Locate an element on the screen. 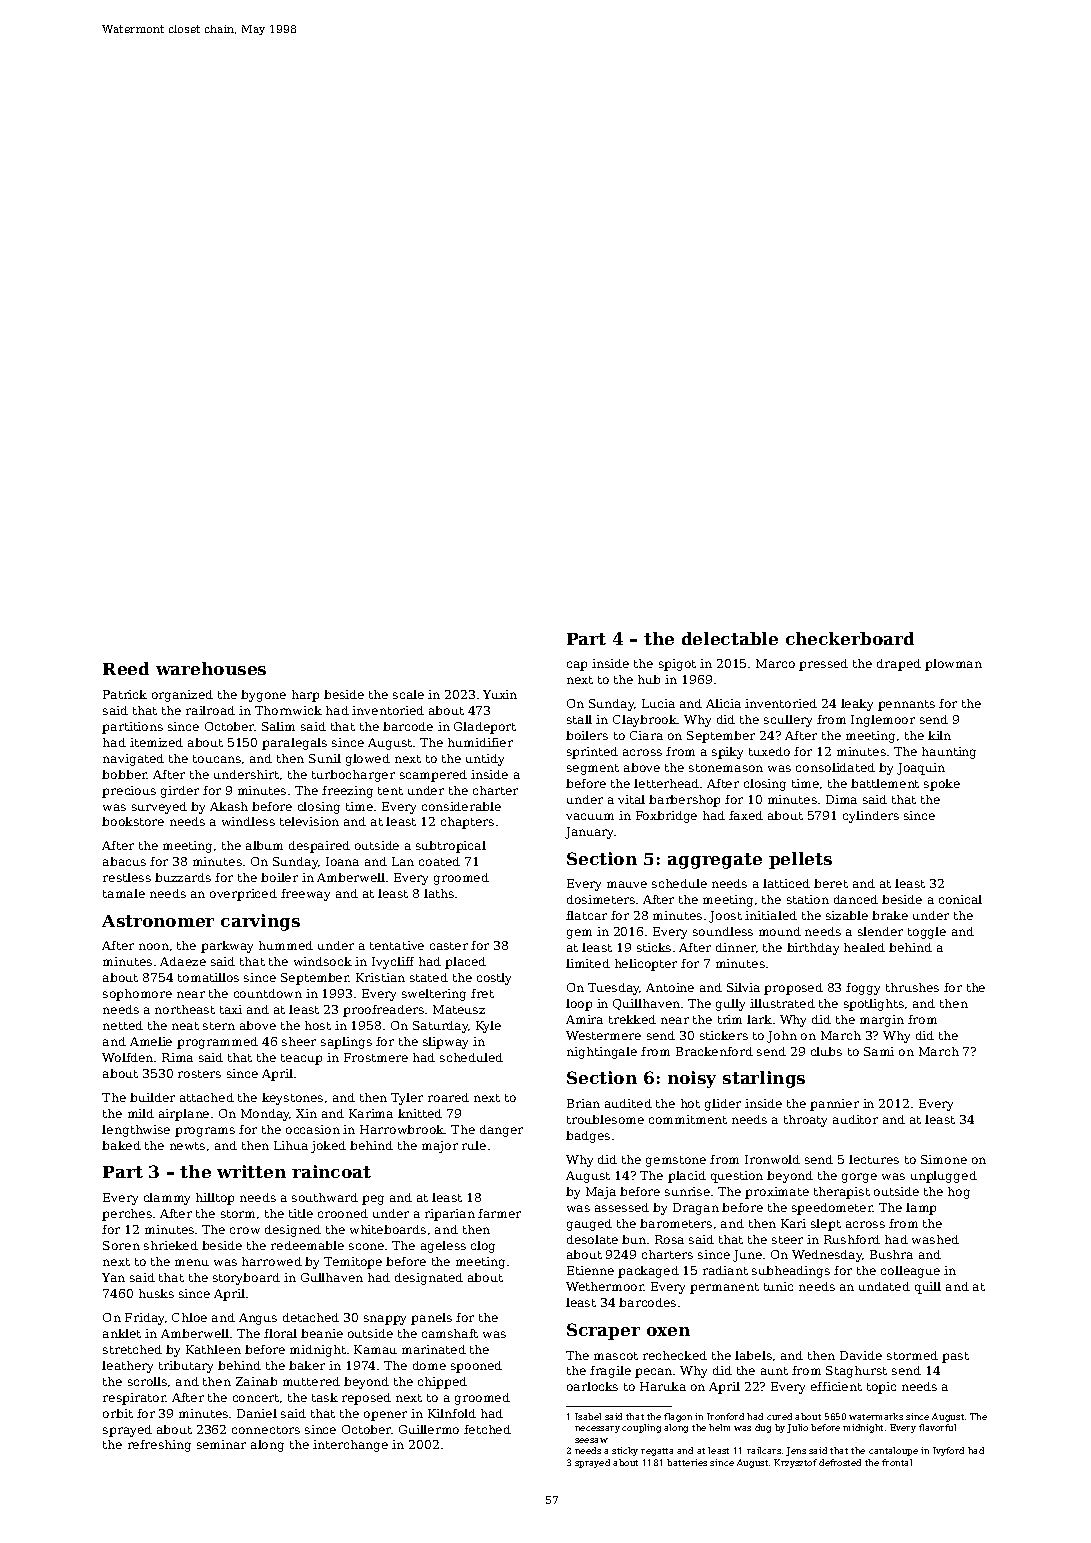 The image size is (1091, 1543). spotlights is located at coordinates (874, 1005).
